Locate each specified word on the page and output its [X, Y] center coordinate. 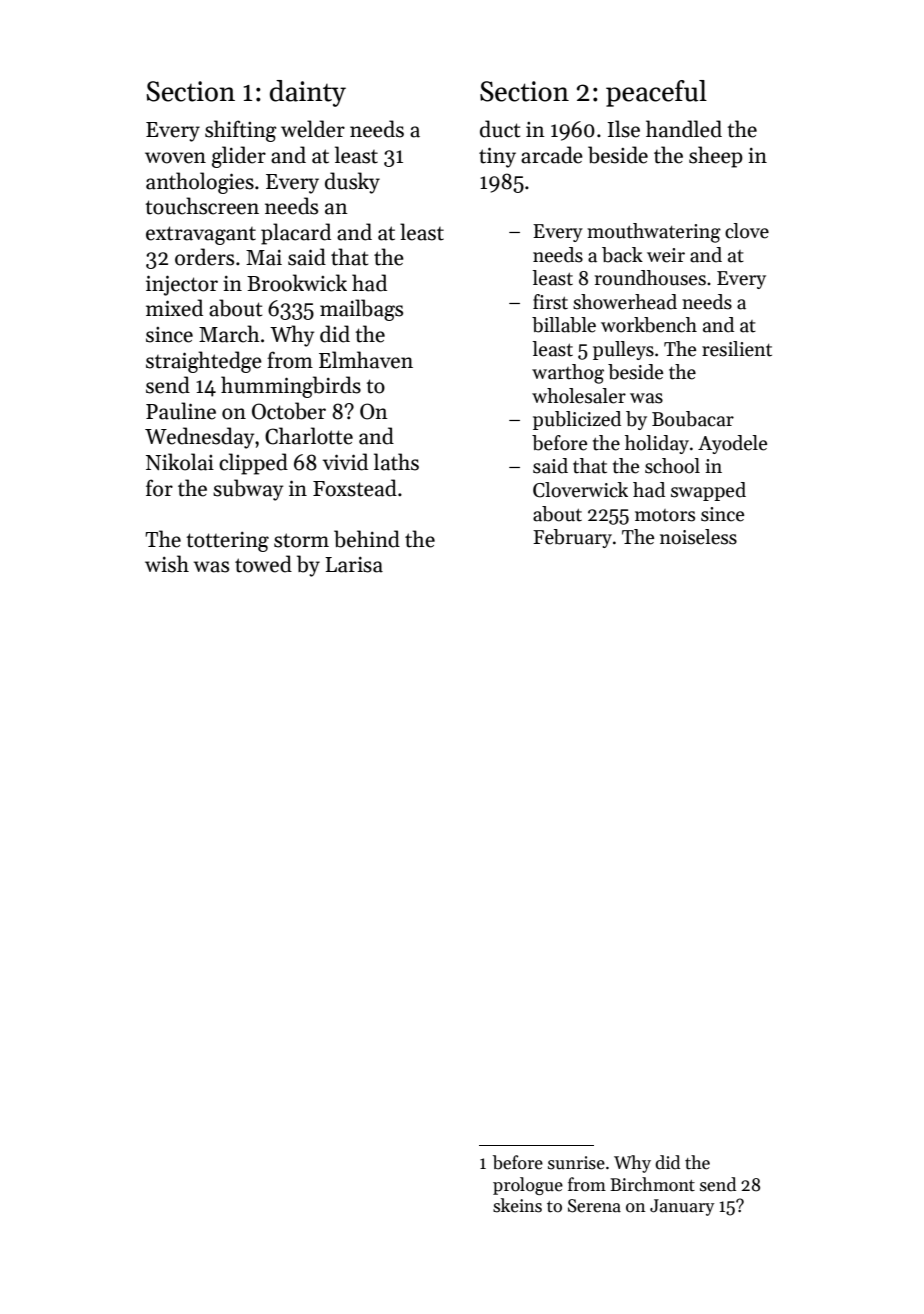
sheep [716, 157]
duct [500, 129]
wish [167, 564]
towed [263, 564]
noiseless [698, 537]
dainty [308, 93]
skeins [517, 1205]
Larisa [354, 565]
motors [665, 515]
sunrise [576, 1163]
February [572, 538]
